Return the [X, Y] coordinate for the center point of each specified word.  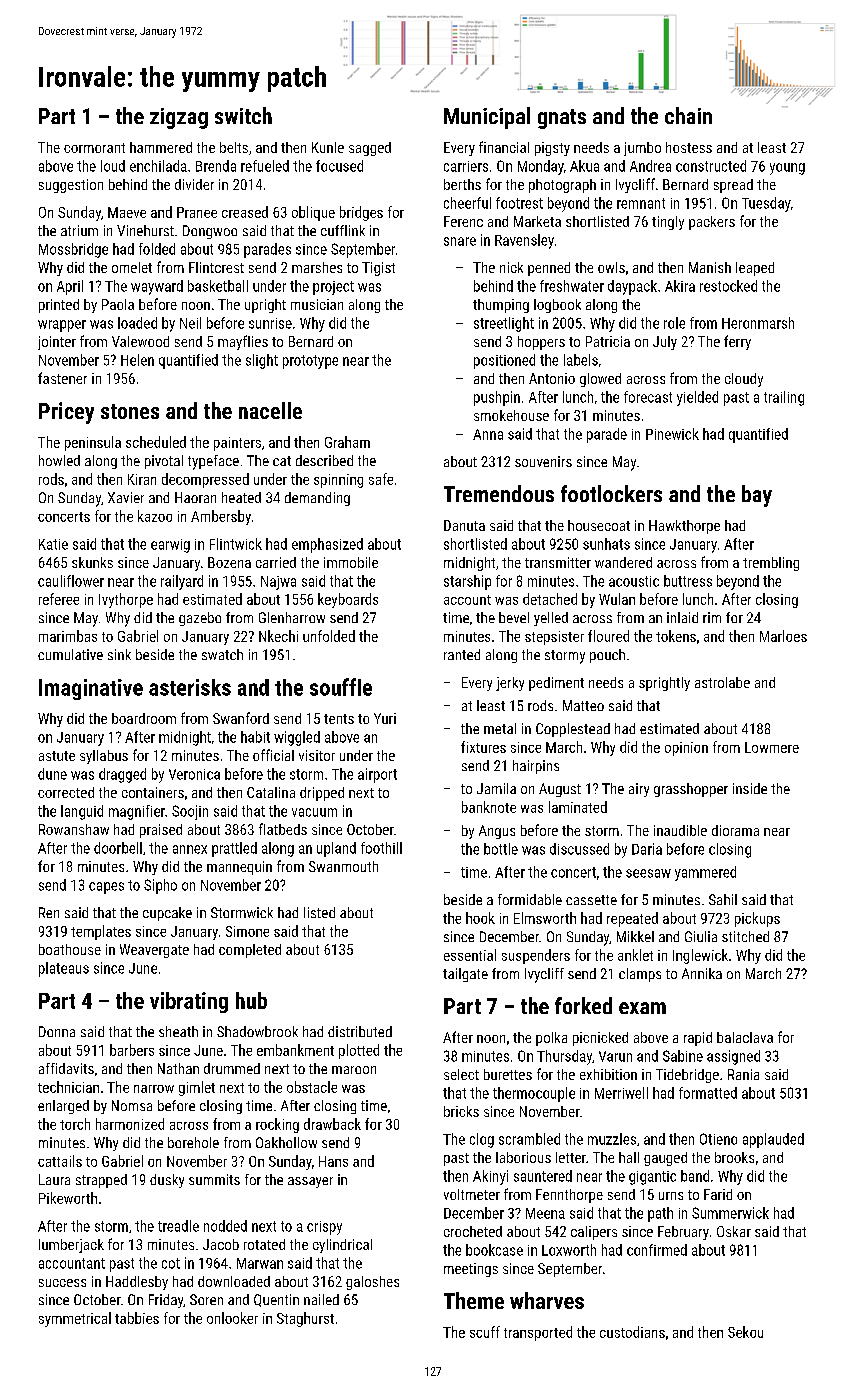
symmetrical [75, 1319]
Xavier [126, 497]
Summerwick [730, 1213]
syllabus [104, 757]
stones [130, 411]
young [787, 169]
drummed [232, 1068]
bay [757, 496]
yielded [697, 398]
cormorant [94, 148]
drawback [332, 1124]
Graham [347, 442]
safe [381, 479]
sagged [370, 149]
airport [377, 775]
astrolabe [722, 682]
